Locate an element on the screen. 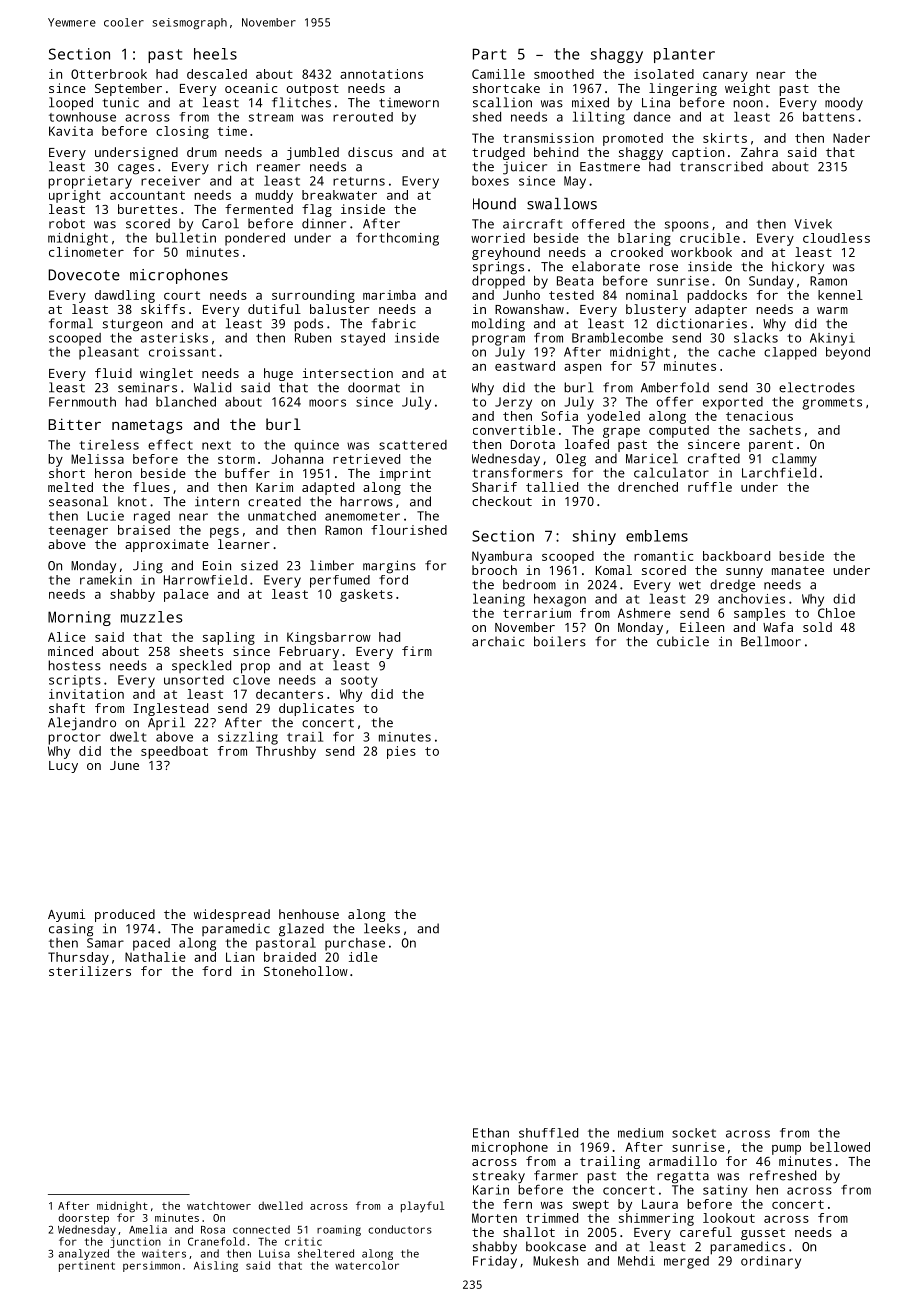 The height and width of the screenshot is (1308, 924). doormat is located at coordinates (374, 387).
